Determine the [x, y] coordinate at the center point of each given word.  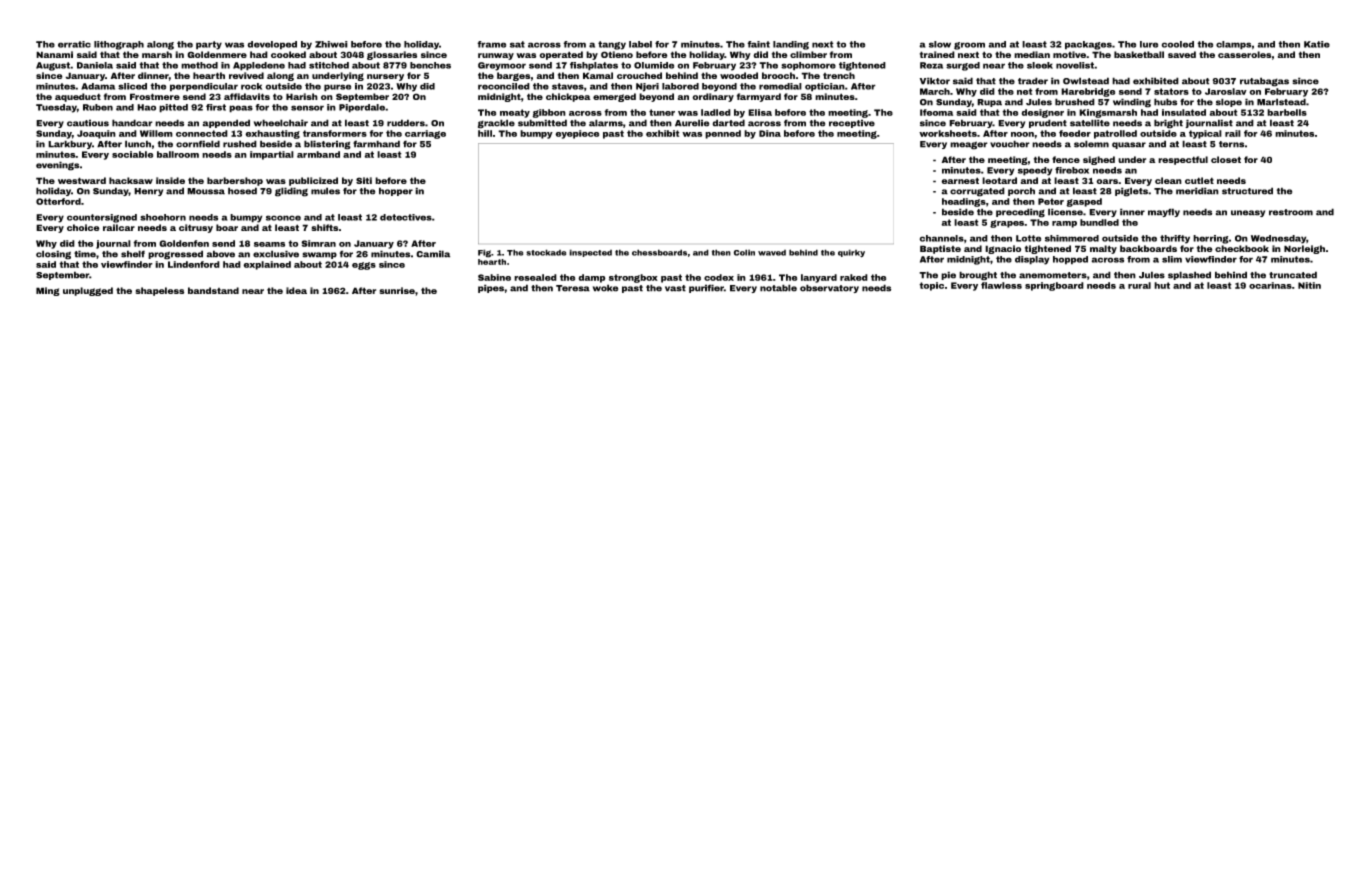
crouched [639, 75]
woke [605, 288]
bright [1168, 124]
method [199, 65]
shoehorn [163, 217]
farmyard [759, 97]
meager [969, 145]
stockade [546, 252]
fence [1066, 159]
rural [1139, 285]
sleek [1040, 65]
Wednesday [1278, 239]
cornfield [198, 144]
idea [296, 290]
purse [337, 88]
